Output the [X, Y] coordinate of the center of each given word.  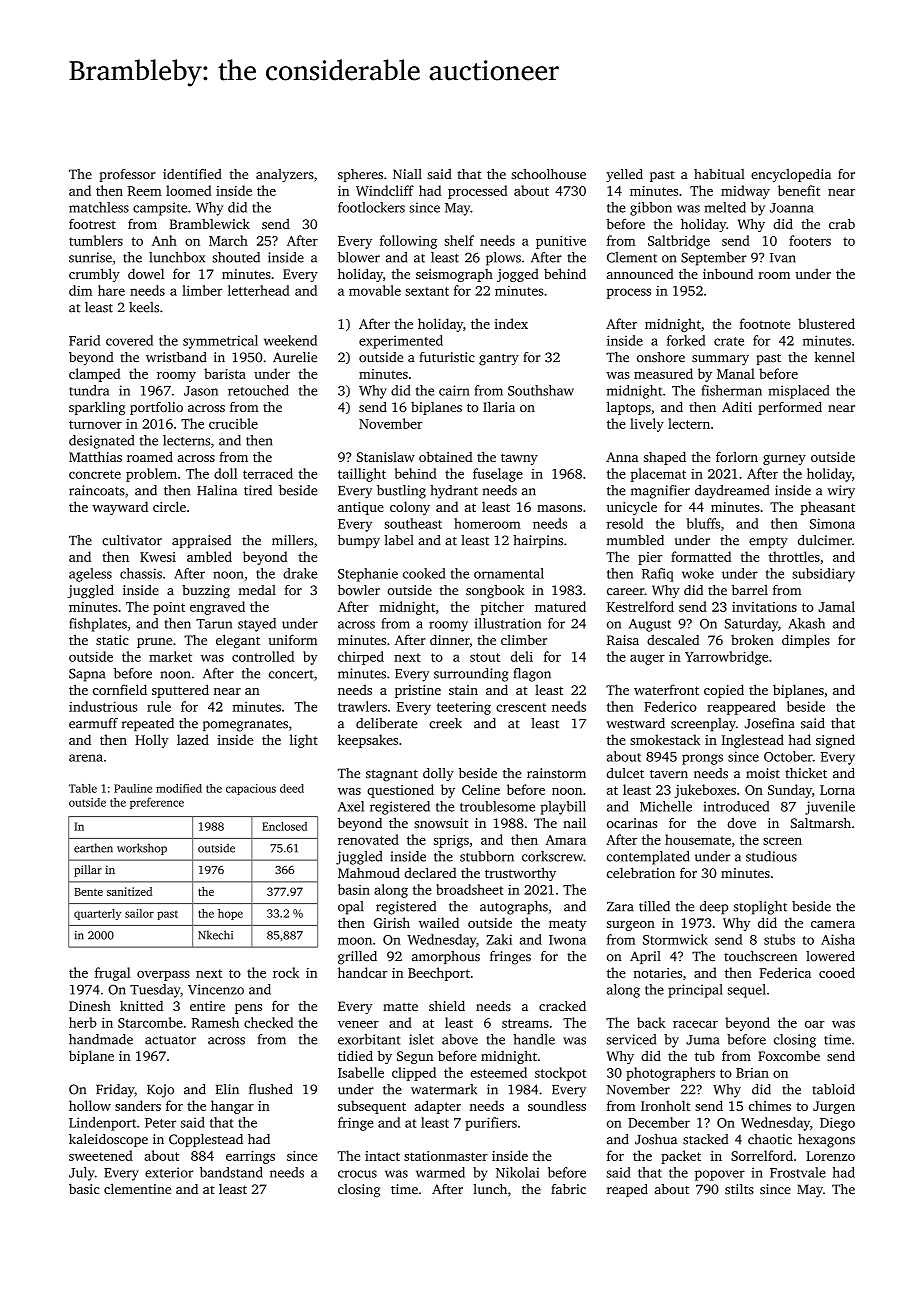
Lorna [837, 790]
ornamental [509, 573]
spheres [360, 175]
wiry [841, 492]
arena [86, 758]
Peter [160, 1123]
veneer [358, 1024]
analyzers [285, 176]
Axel [351, 806]
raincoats [97, 490]
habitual [719, 174]
